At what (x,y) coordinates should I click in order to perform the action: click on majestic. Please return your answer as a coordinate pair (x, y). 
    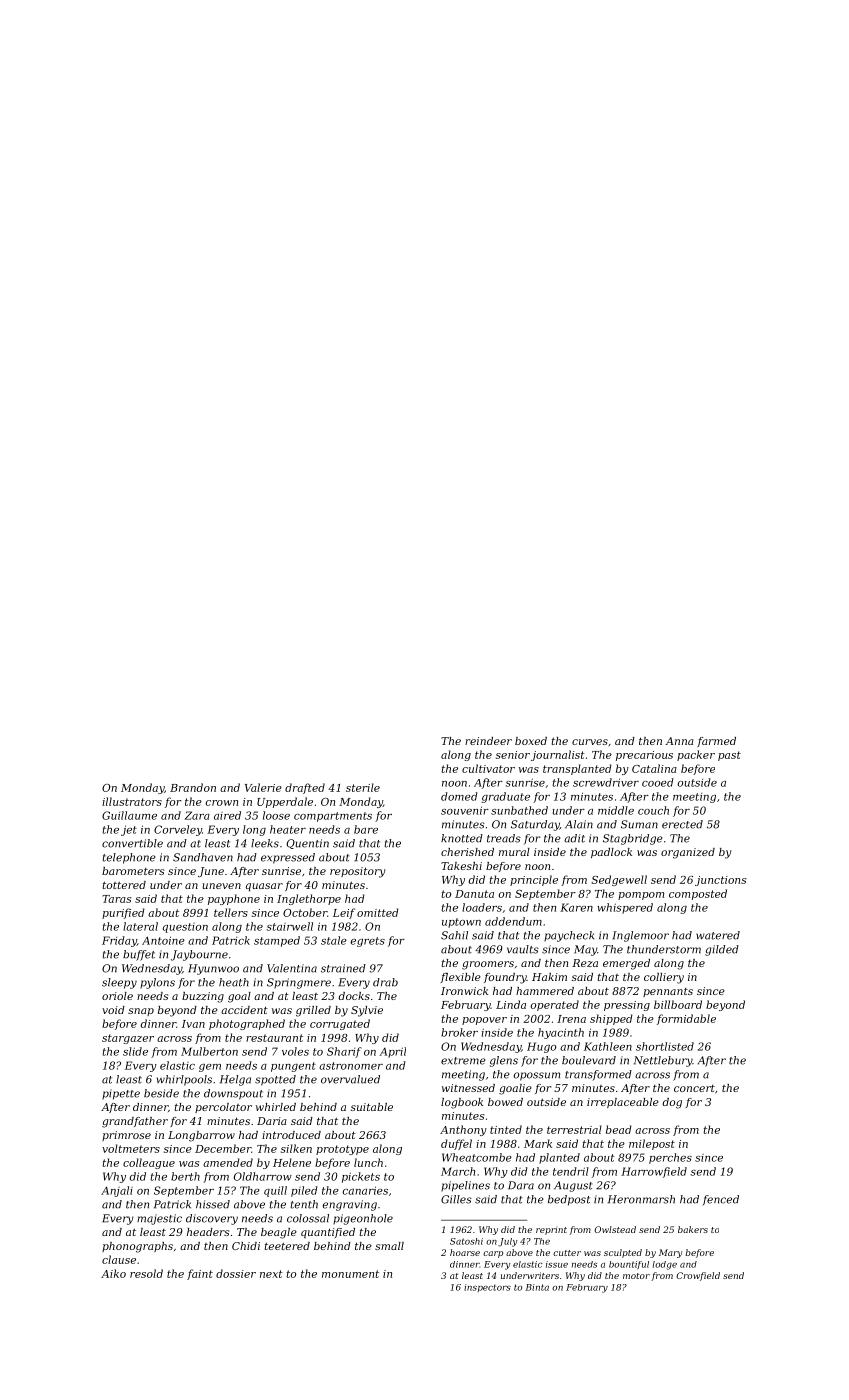
    Looking at the image, I should click on (159, 1219).
